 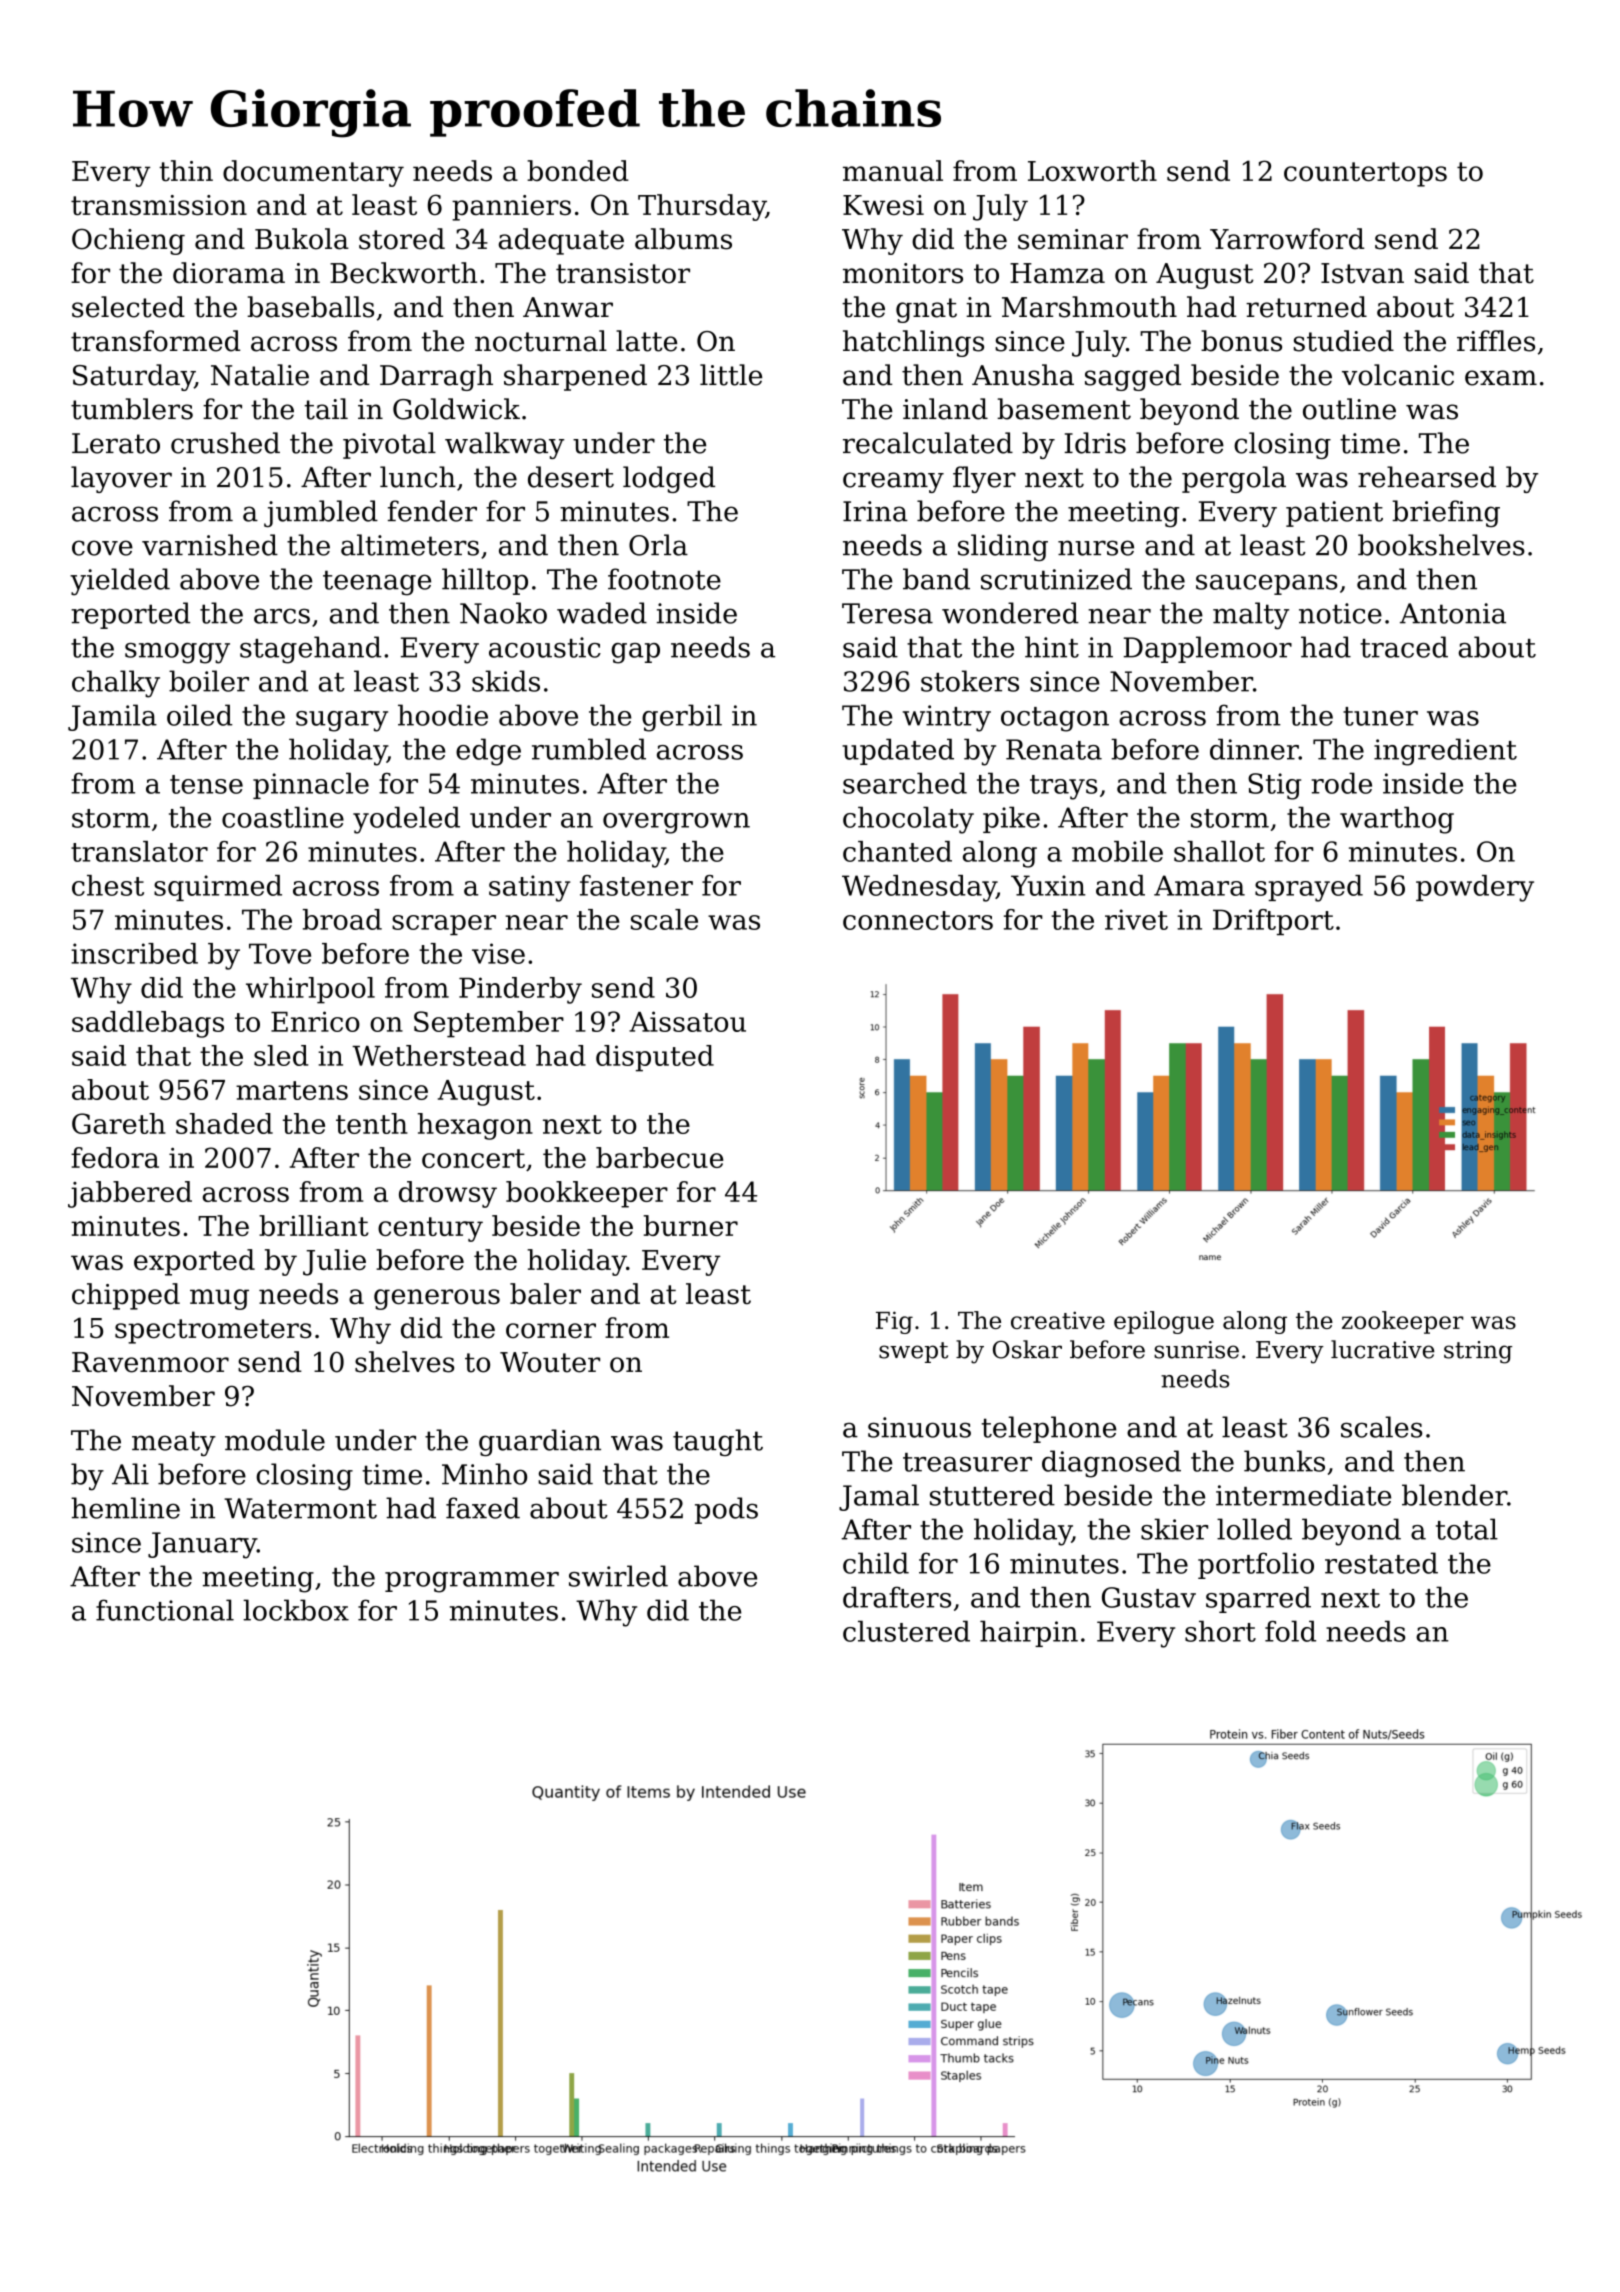 What do you see at coordinates (194, 1262) in the screenshot?
I see `exported` at bounding box center [194, 1262].
